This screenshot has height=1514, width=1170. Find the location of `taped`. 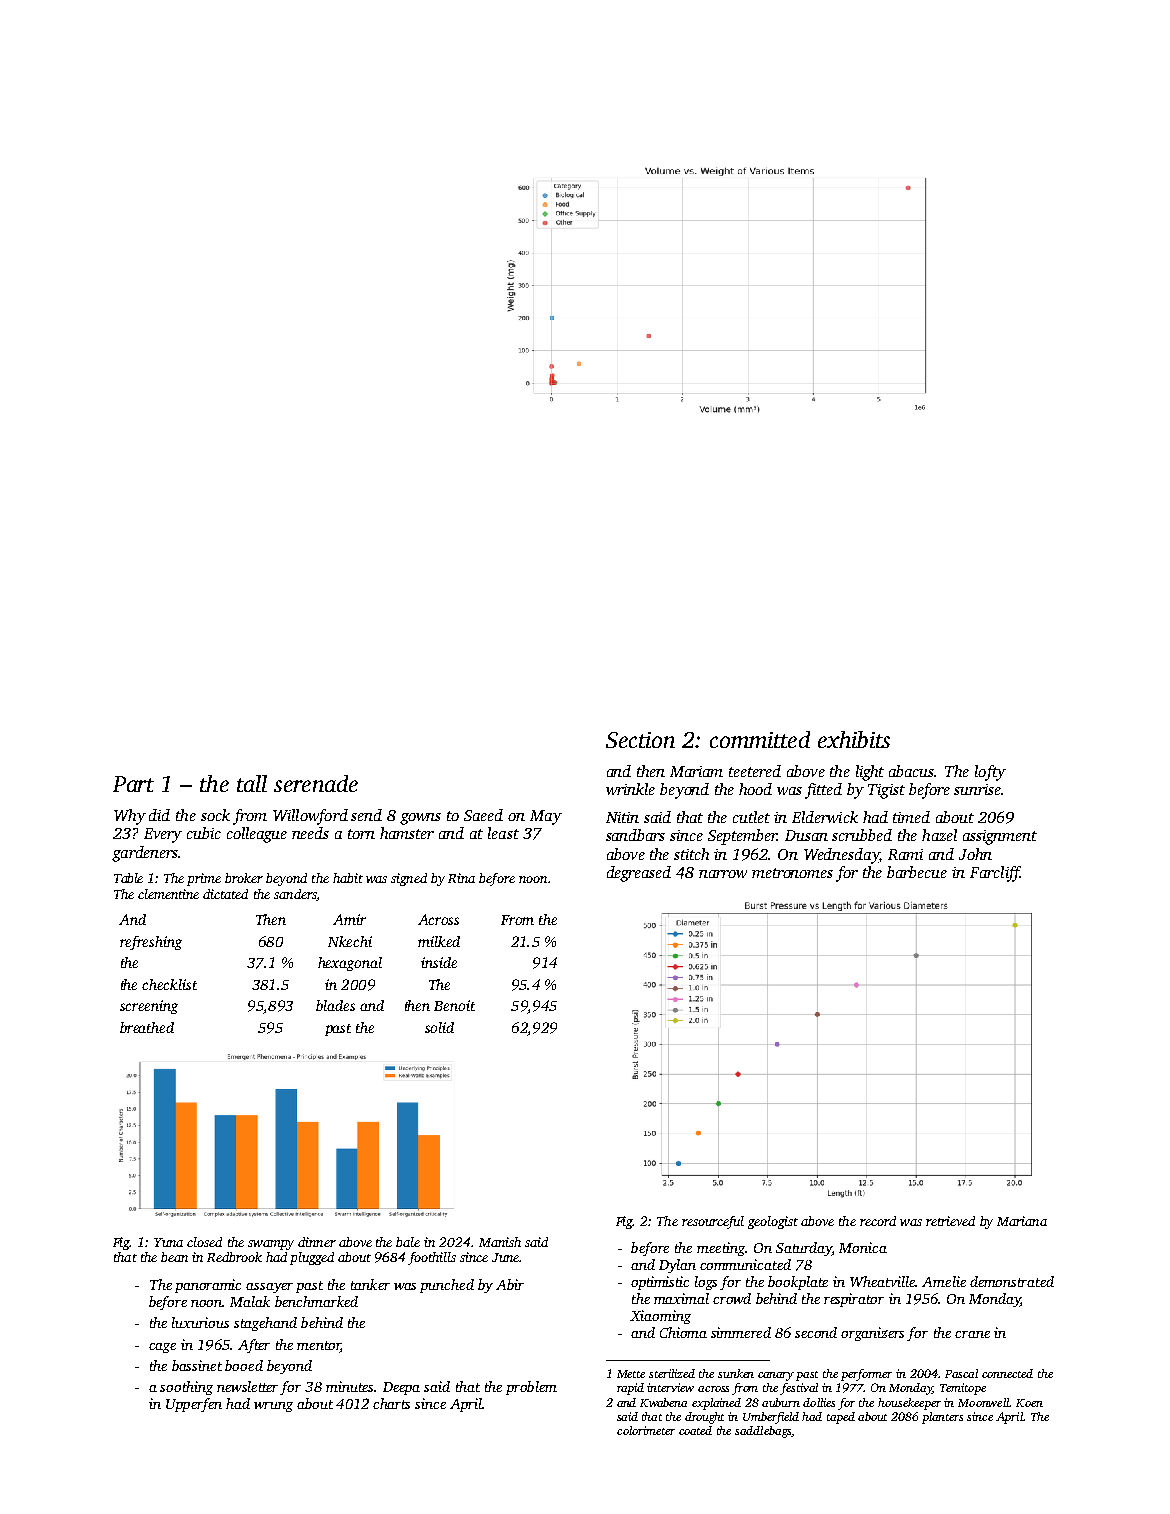

taped is located at coordinates (841, 1418).
